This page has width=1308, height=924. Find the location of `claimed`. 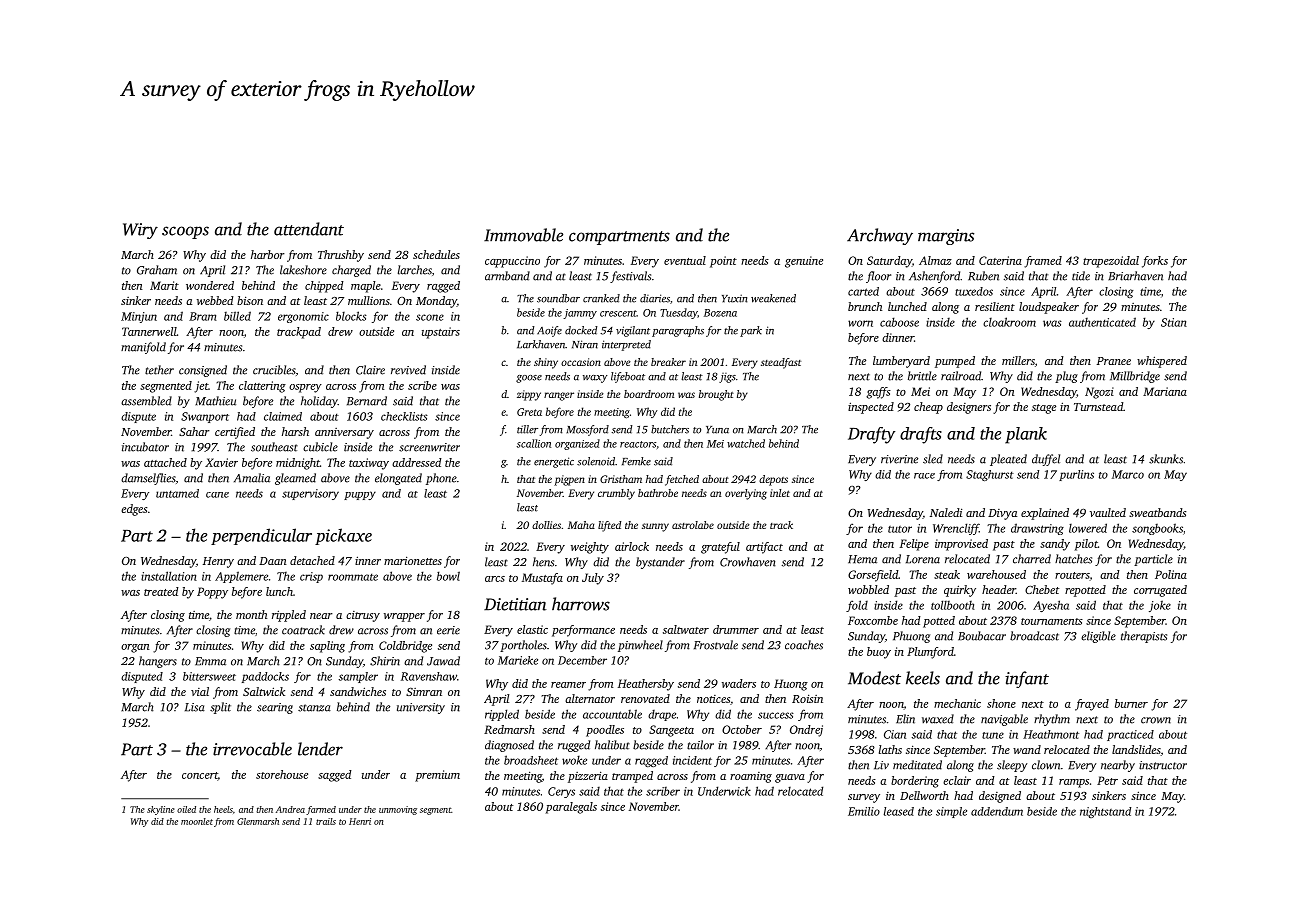

claimed is located at coordinates (283, 416).
